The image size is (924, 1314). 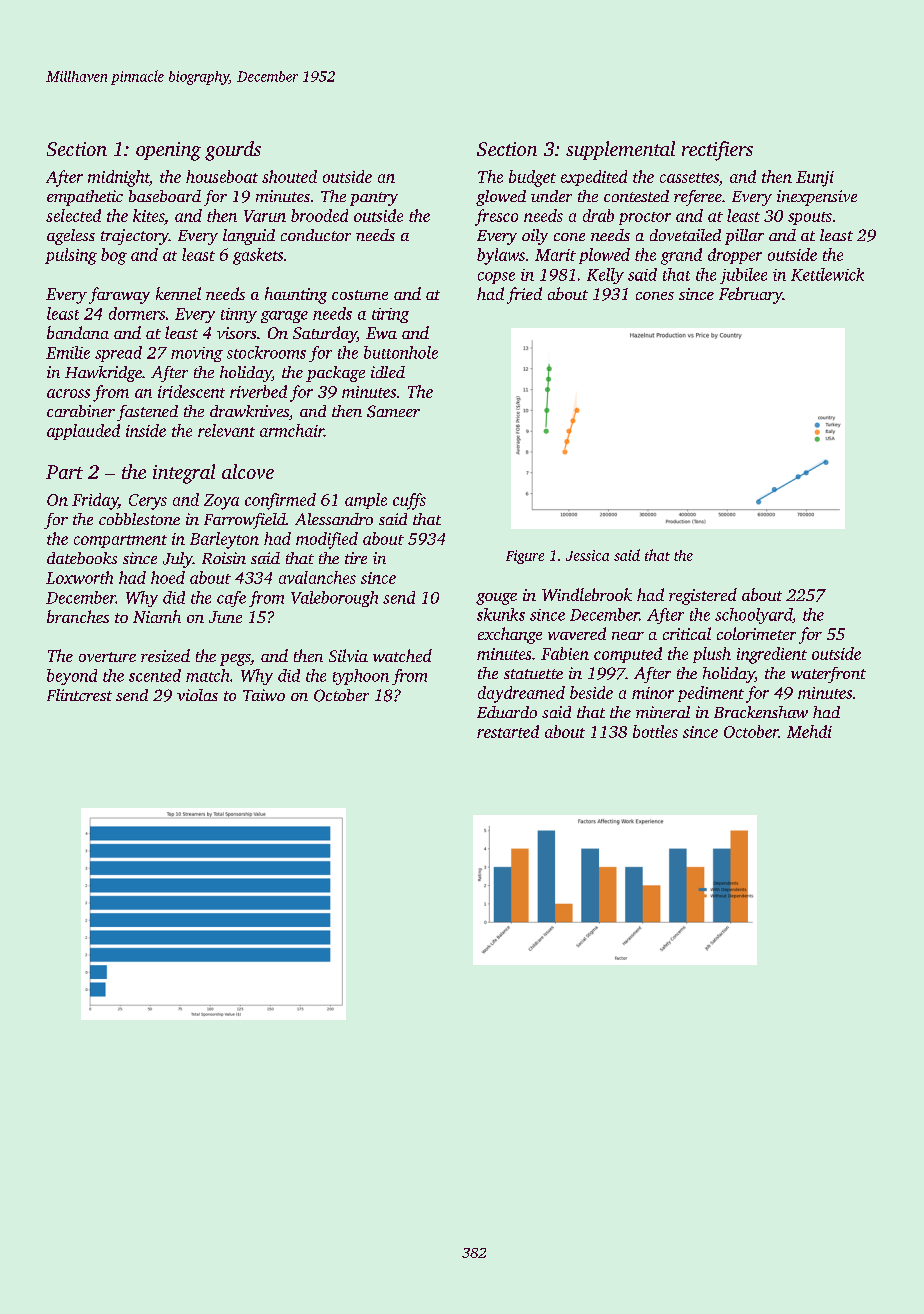 I want to click on dovetailed, so click(x=685, y=235).
